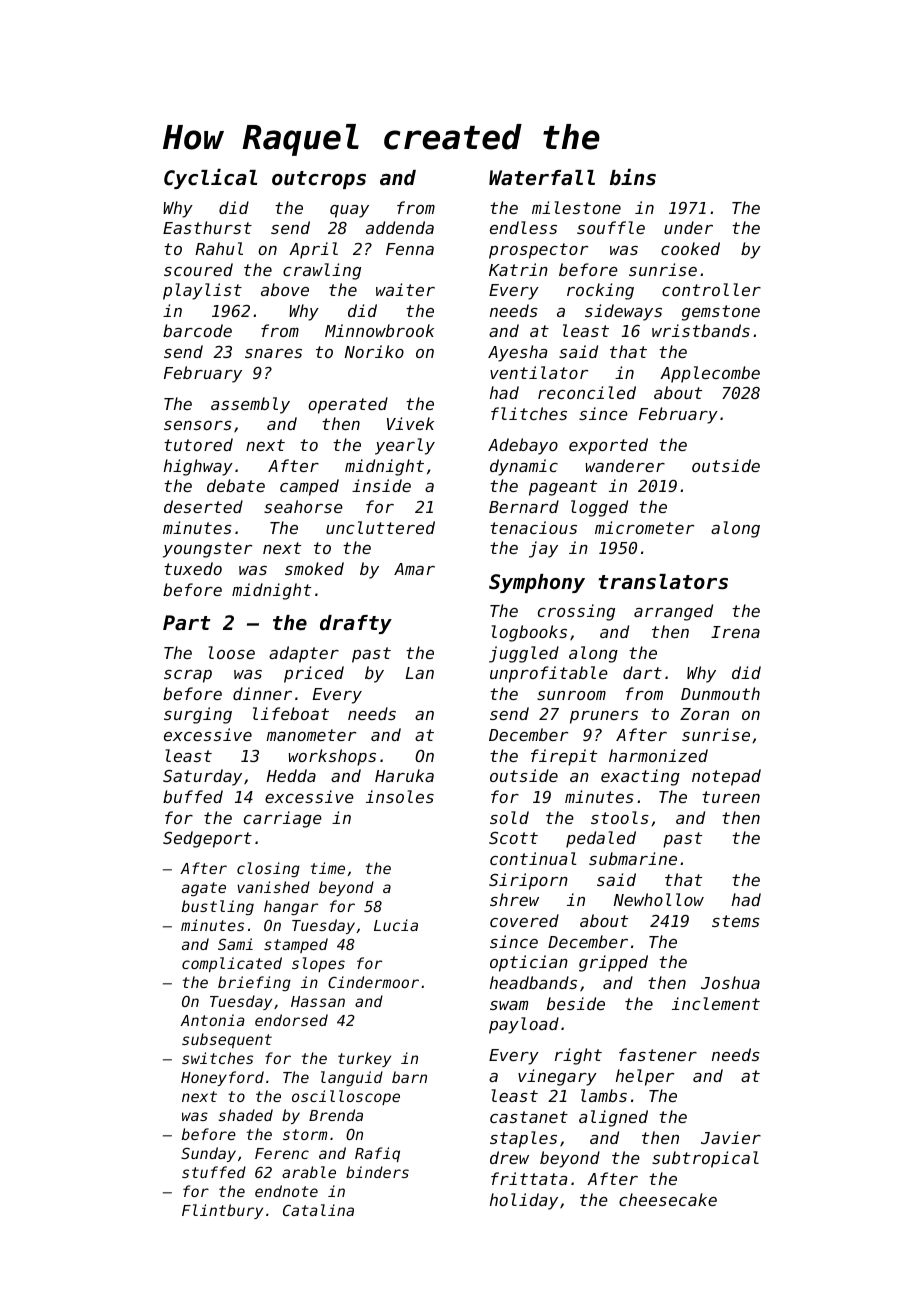  Describe the element at coordinates (542, 178) in the image. I see `Waterfall` at that location.
